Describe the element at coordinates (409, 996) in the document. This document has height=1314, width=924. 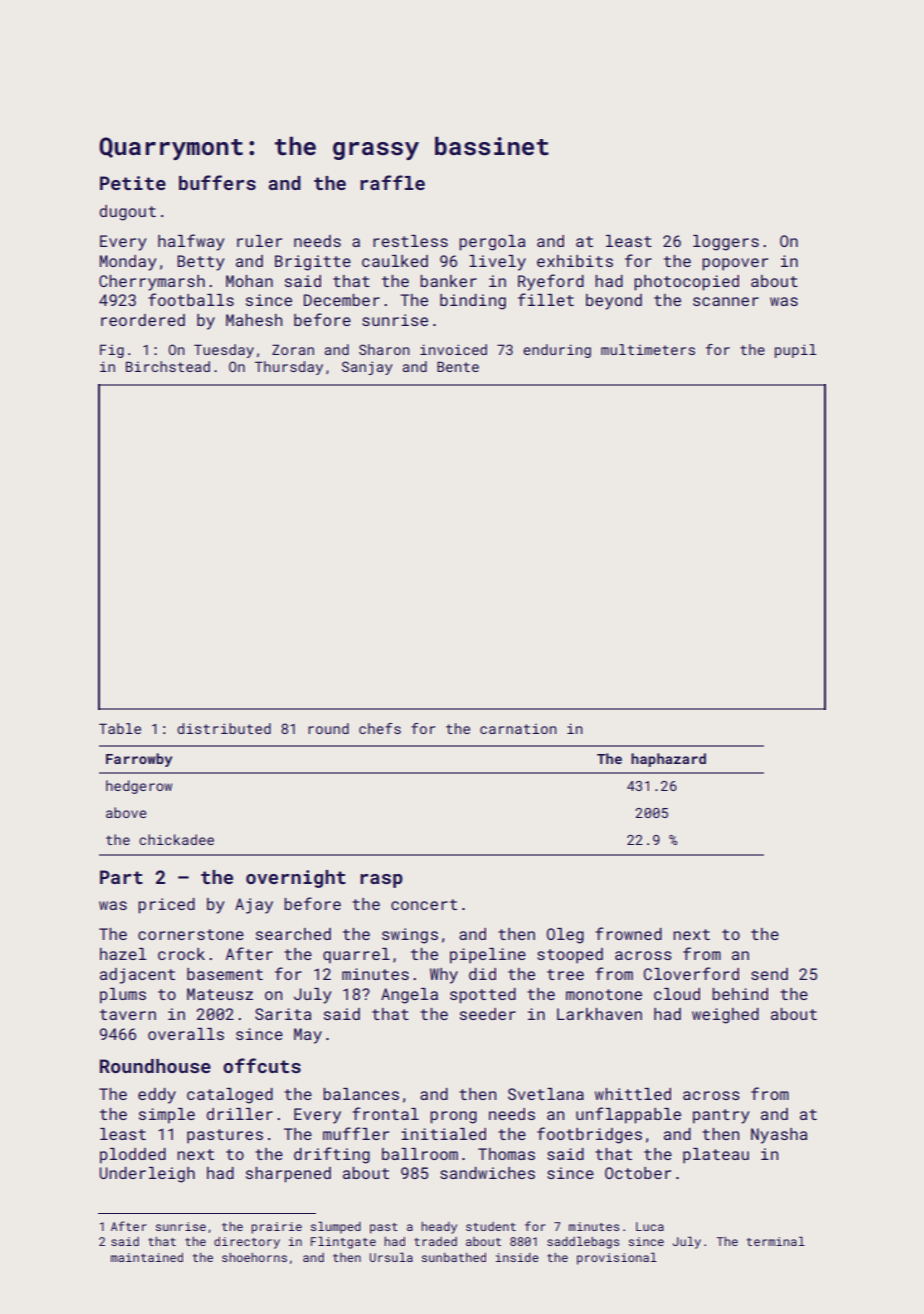
I see `Angela` at that location.
